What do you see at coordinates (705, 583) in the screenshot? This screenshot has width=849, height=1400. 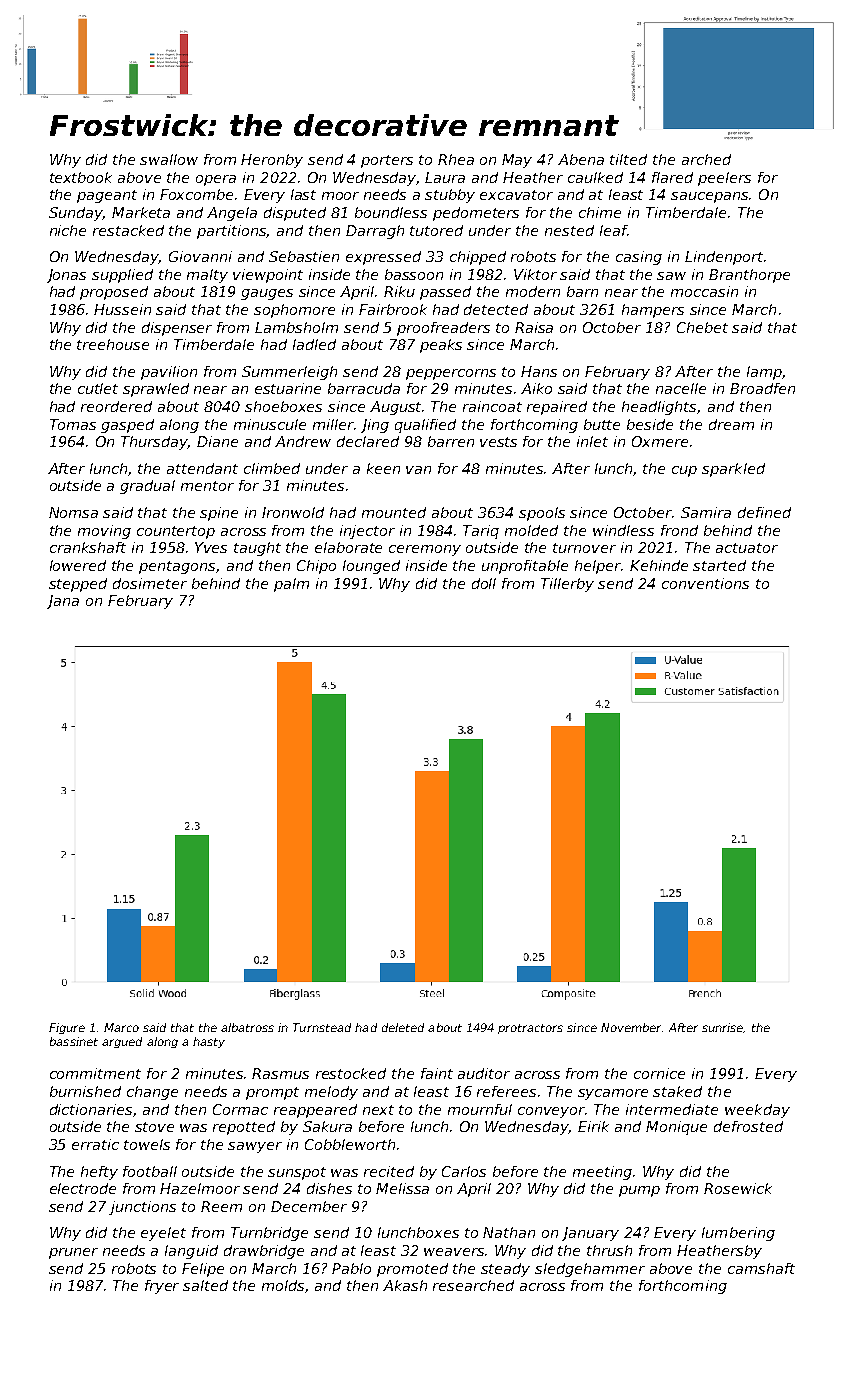 I see `conventions` at bounding box center [705, 583].
